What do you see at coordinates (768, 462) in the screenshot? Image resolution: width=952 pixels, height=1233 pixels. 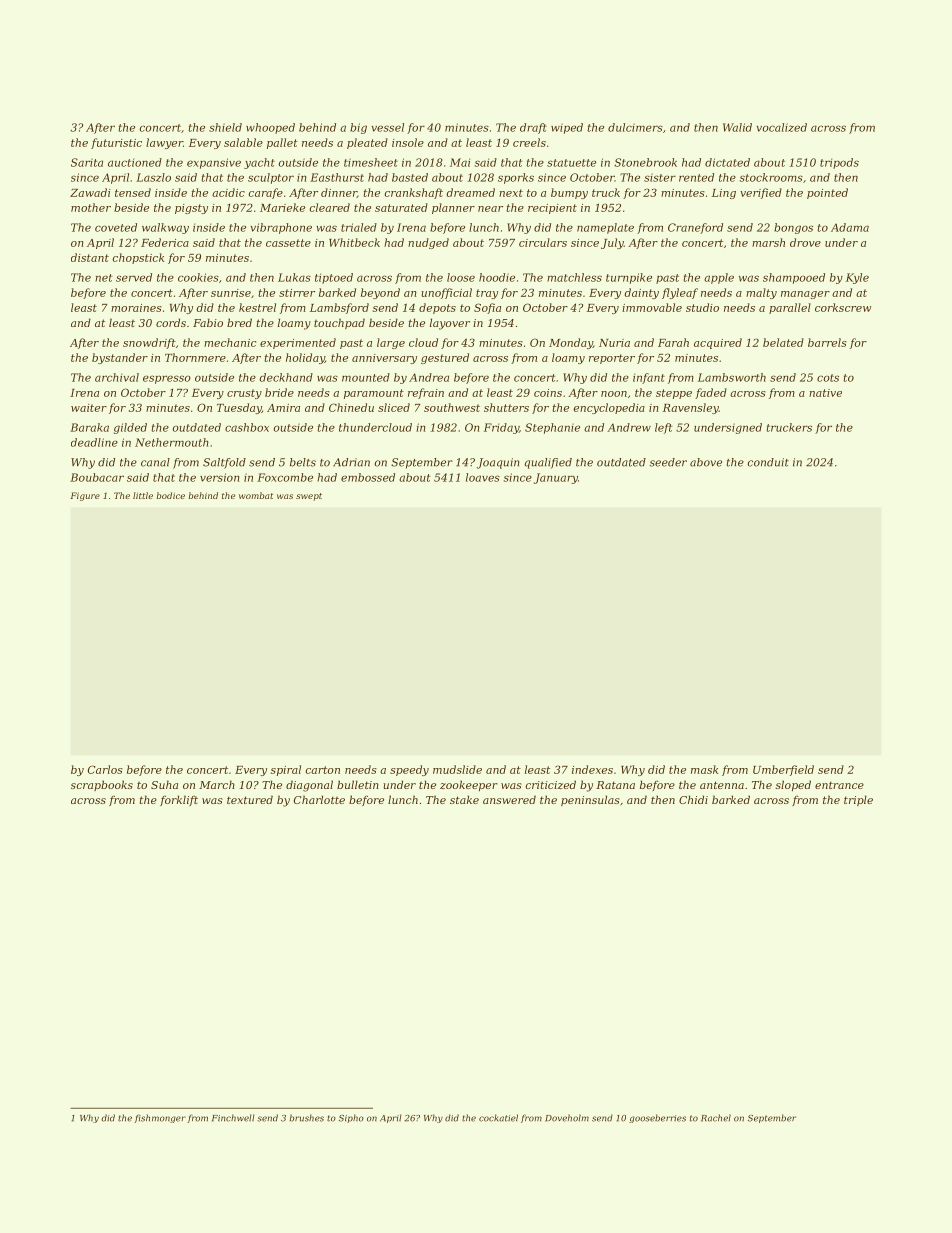 I see `conduit` at bounding box center [768, 462].
